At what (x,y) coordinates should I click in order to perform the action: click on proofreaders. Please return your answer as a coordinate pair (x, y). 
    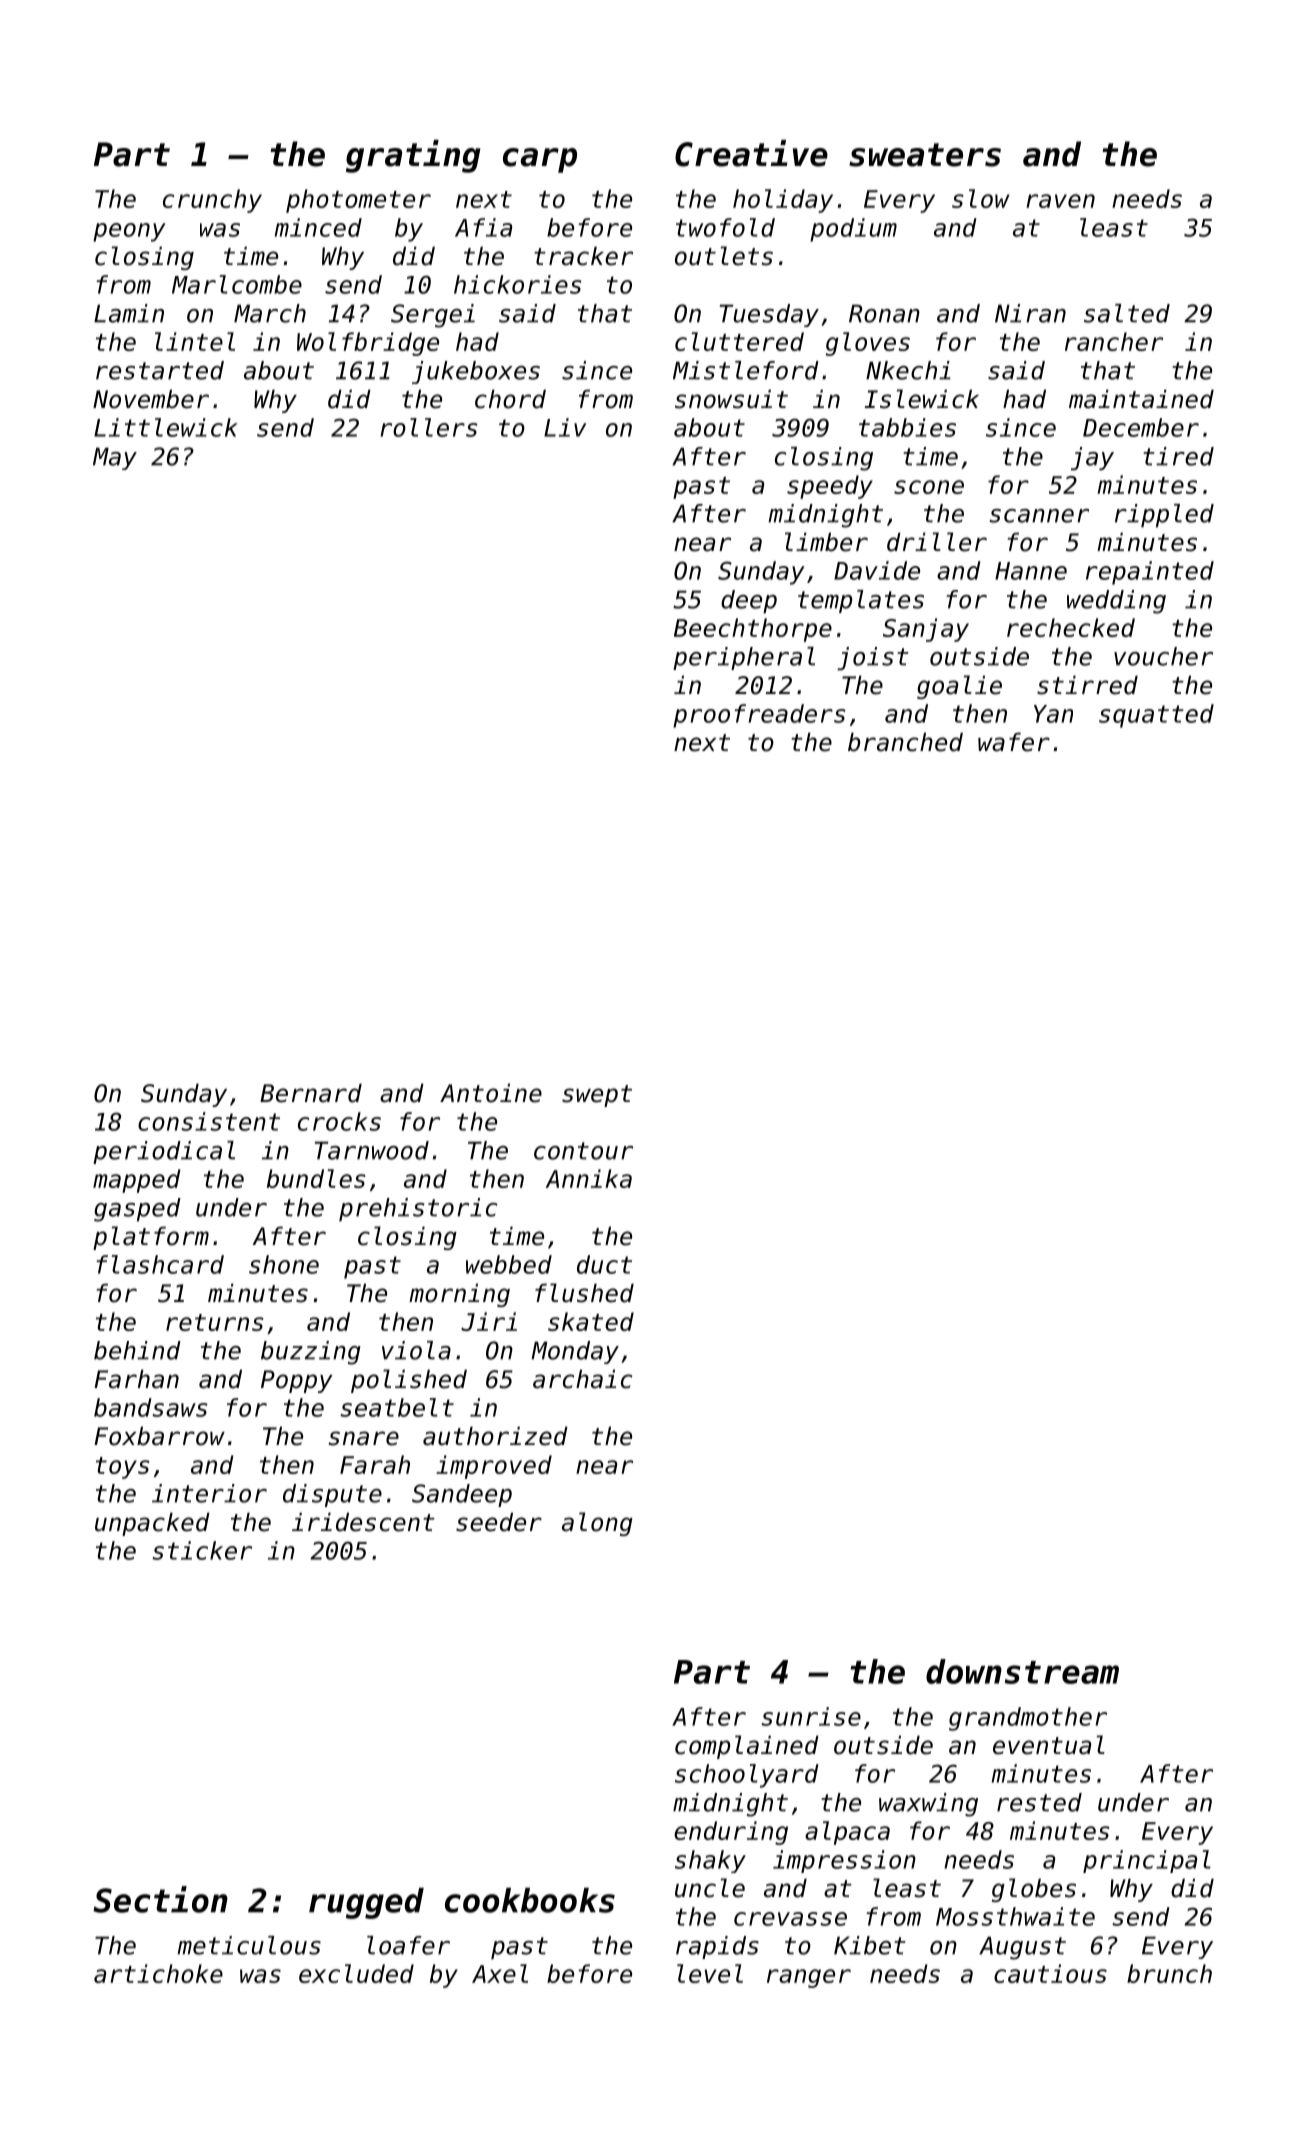
    Looking at the image, I should click on (759, 716).
